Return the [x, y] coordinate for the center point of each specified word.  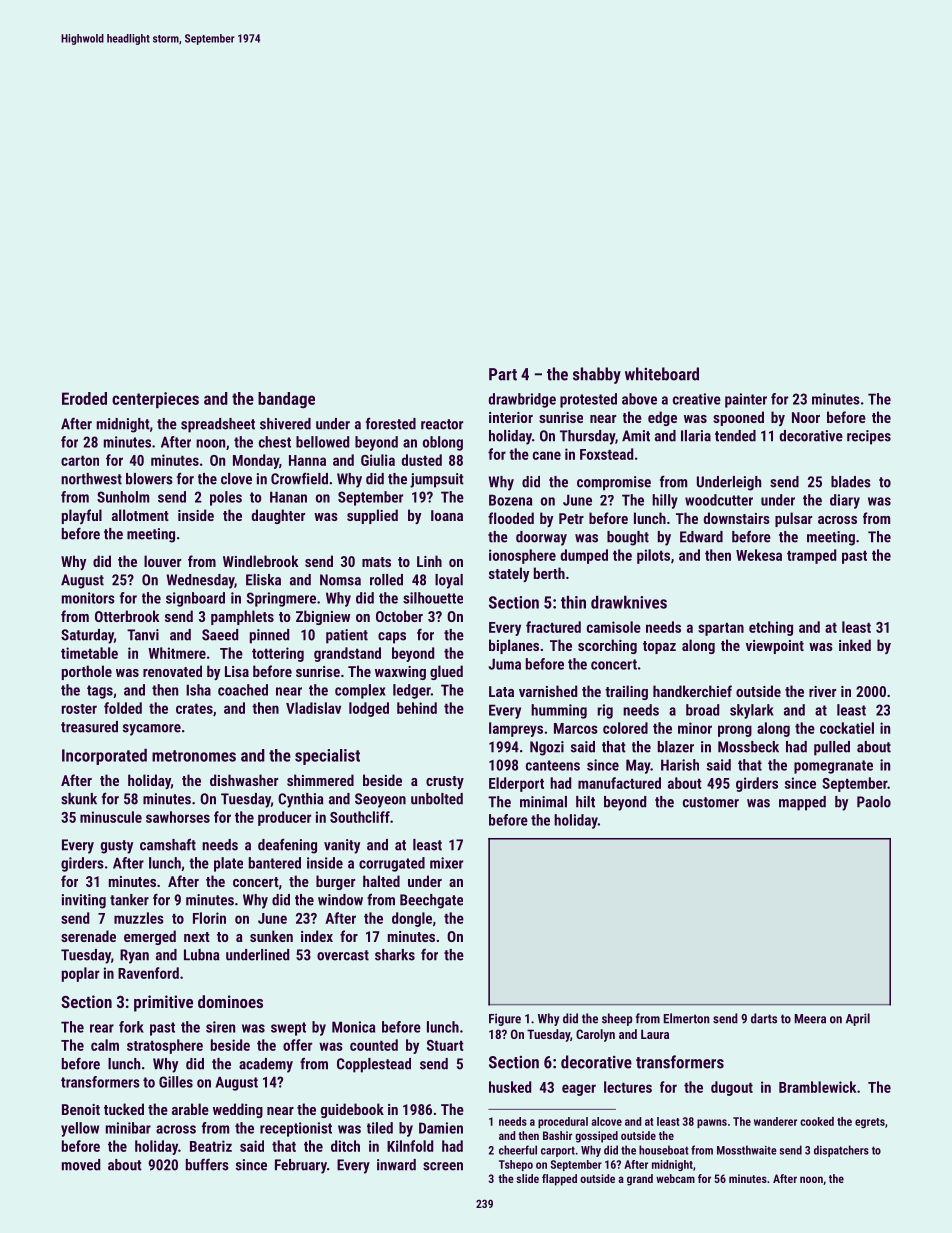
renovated [172, 671]
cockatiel [847, 728]
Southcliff [360, 817]
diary [845, 501]
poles [226, 498]
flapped [559, 1180]
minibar [128, 1128]
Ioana [447, 515]
